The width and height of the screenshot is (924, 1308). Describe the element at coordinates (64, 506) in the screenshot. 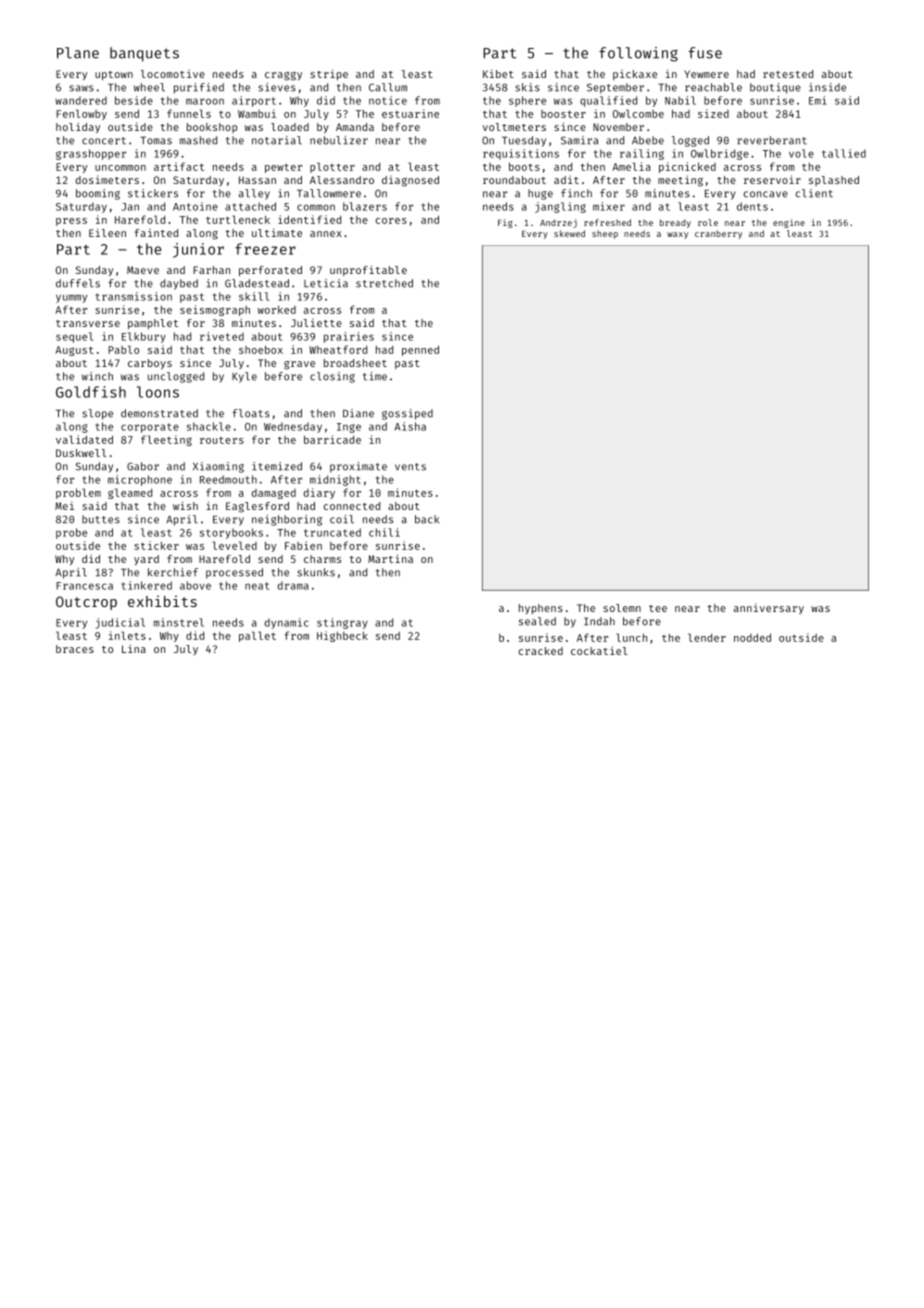

I see `Mei` at that location.
